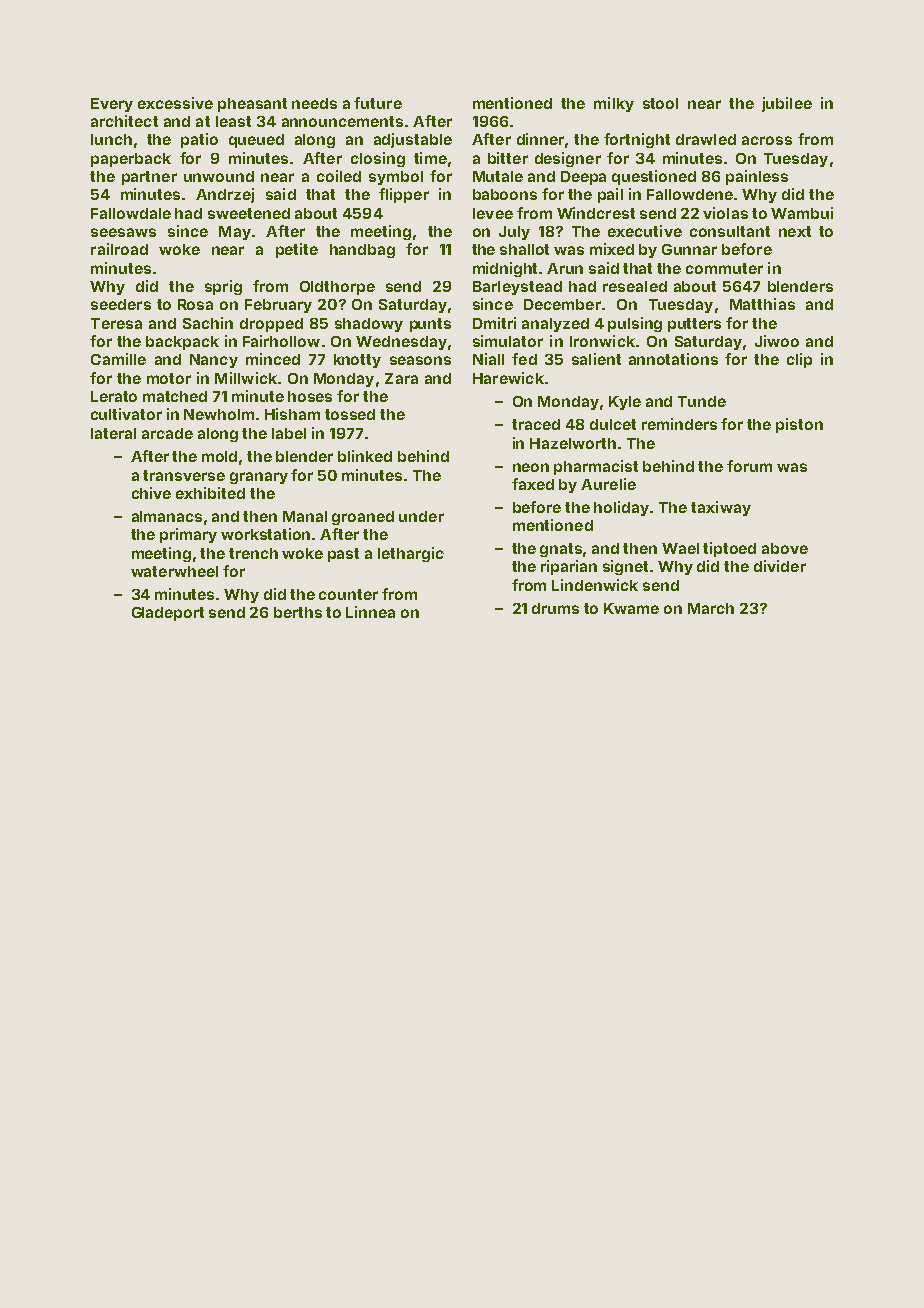 The image size is (924, 1308). What do you see at coordinates (725, 213) in the page?
I see `violas` at bounding box center [725, 213].
